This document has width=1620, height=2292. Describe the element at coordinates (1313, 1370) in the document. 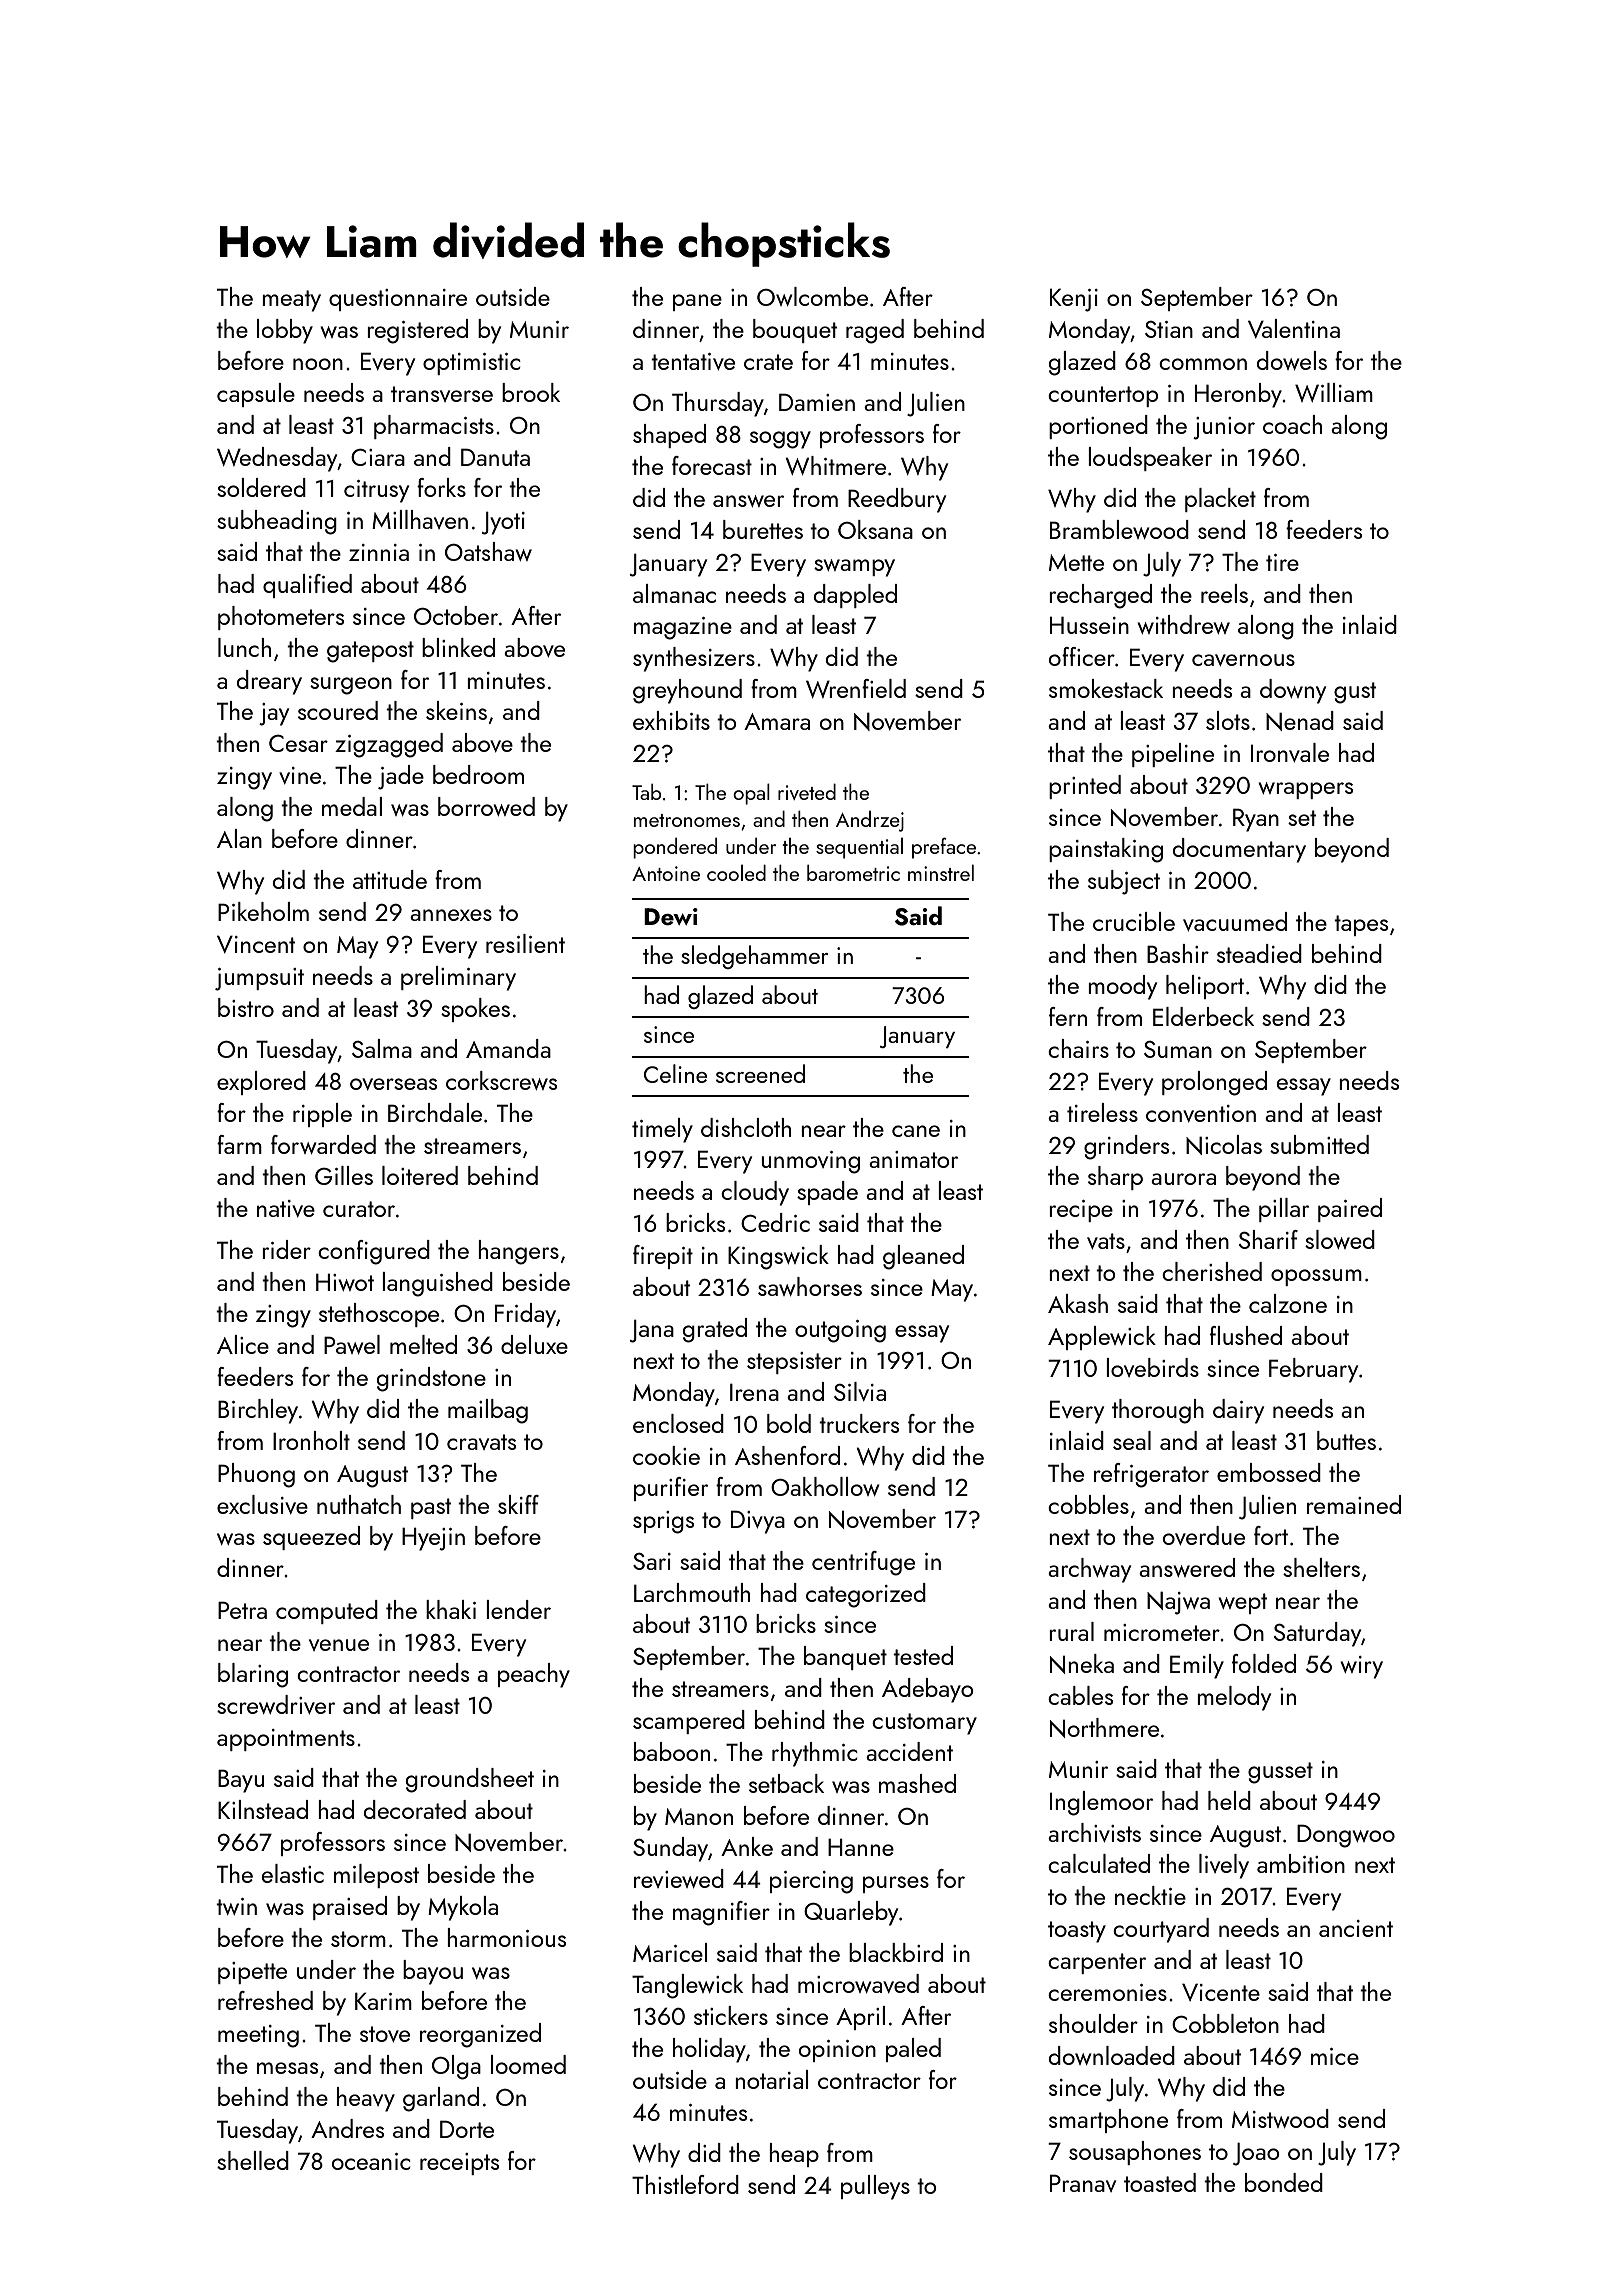

I see `February` at that location.
